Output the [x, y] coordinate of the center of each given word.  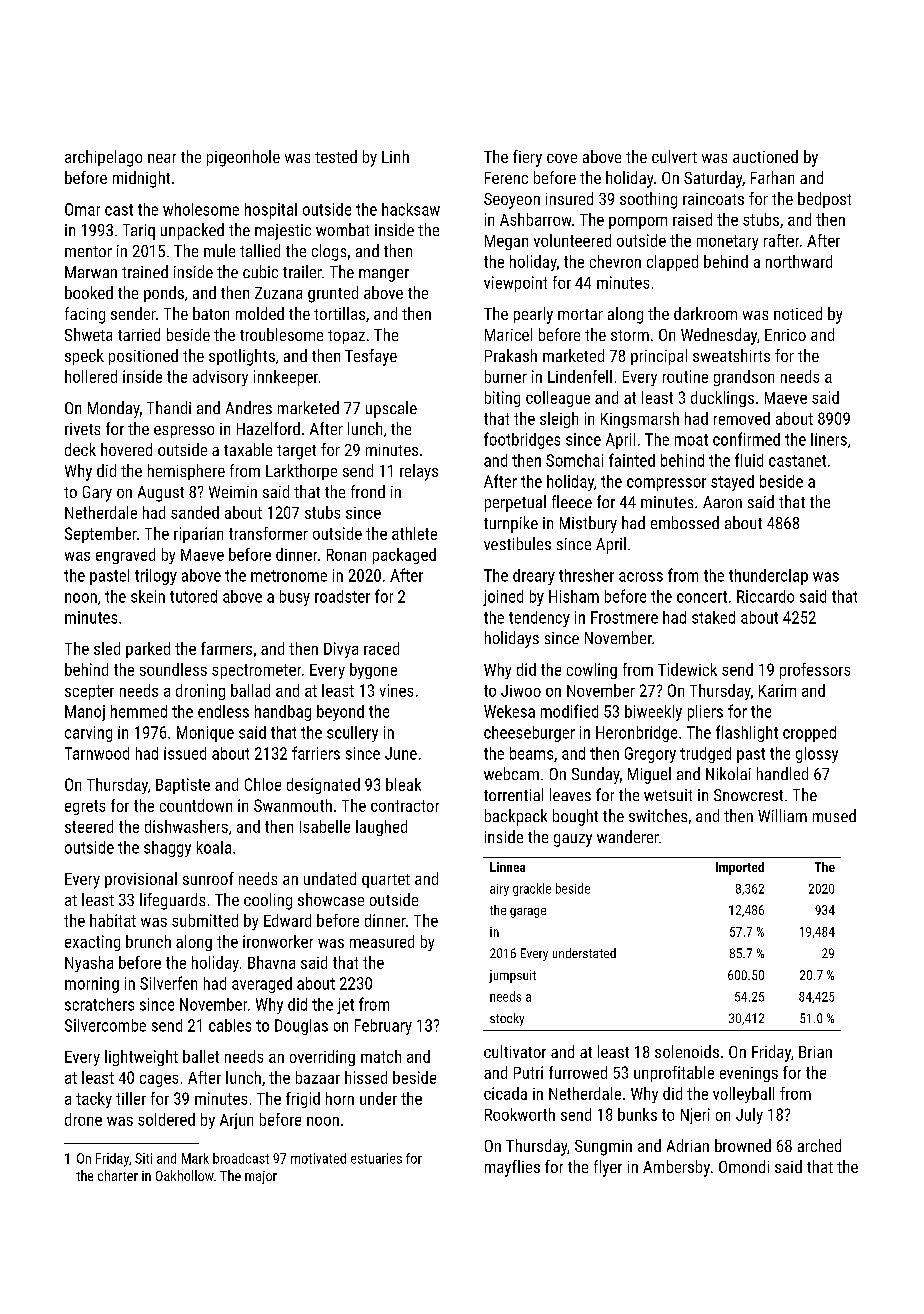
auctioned [765, 156]
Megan [506, 242]
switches [658, 815]
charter [118, 1175]
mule [219, 250]
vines [396, 690]
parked [148, 650]
